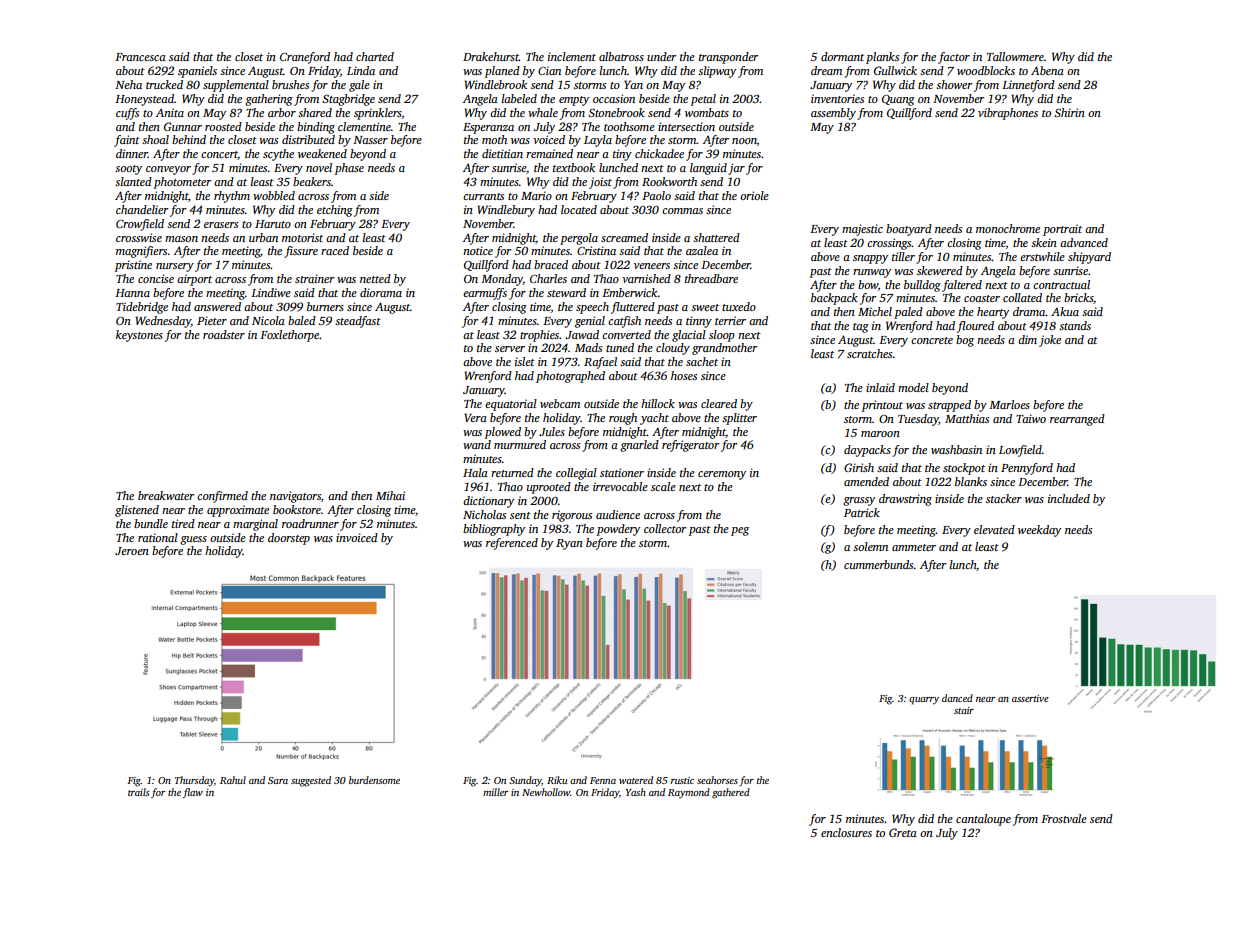  What do you see at coordinates (271, 292) in the image?
I see `Lindiwe` at bounding box center [271, 292].
